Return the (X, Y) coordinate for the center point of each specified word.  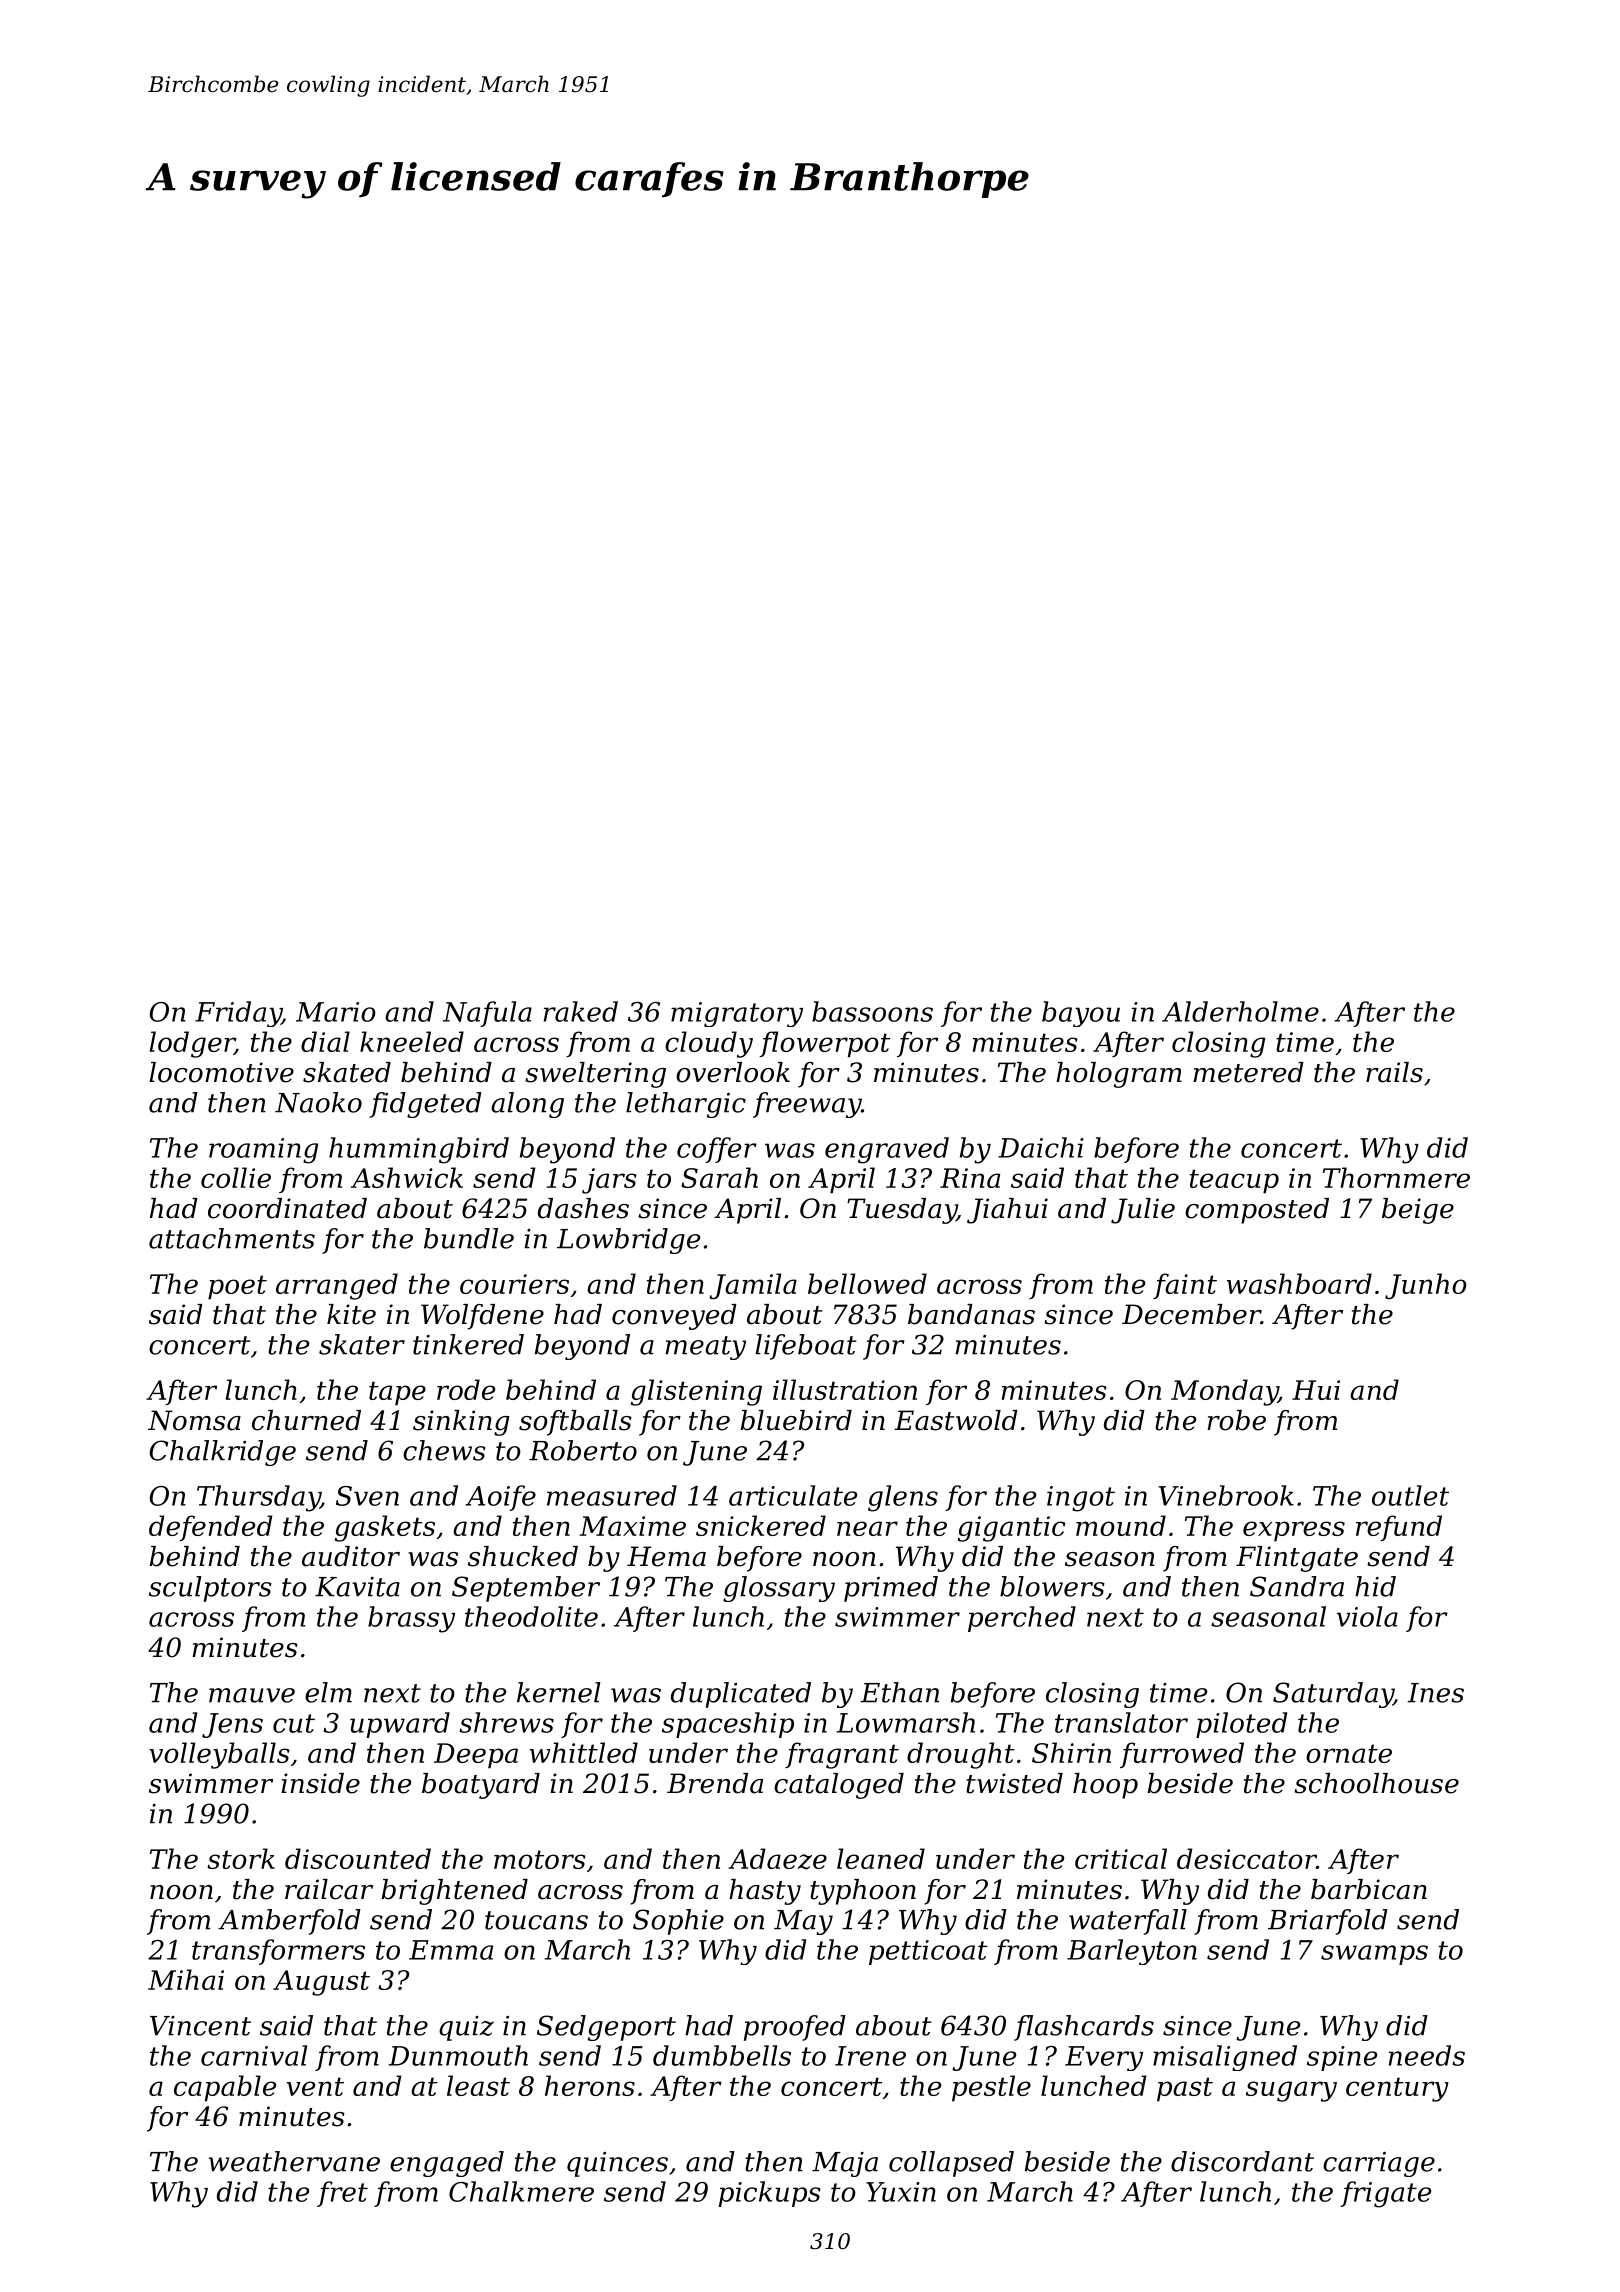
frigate (1385, 2194)
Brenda (715, 1783)
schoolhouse (1376, 1783)
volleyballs (219, 1755)
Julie (1143, 1211)
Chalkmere (521, 2191)
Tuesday (902, 1211)
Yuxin (901, 2192)
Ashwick (407, 1177)
